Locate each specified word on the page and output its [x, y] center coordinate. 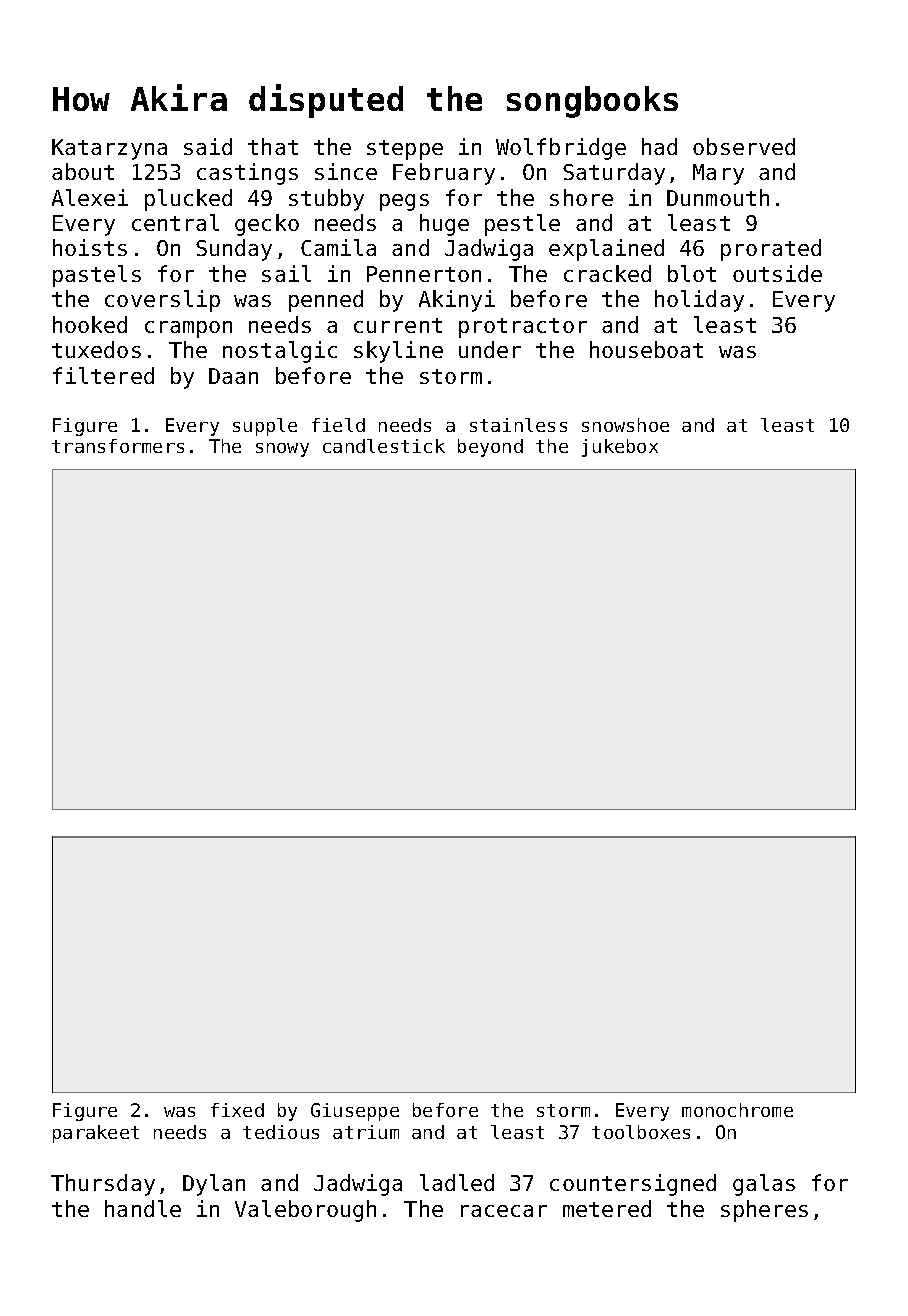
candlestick [384, 446]
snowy [282, 450]
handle [143, 1208]
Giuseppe [355, 1112]
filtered [103, 375]
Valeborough [305, 1211]
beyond [490, 448]
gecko [267, 225]
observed [744, 146]
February [444, 174]
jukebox [620, 448]
